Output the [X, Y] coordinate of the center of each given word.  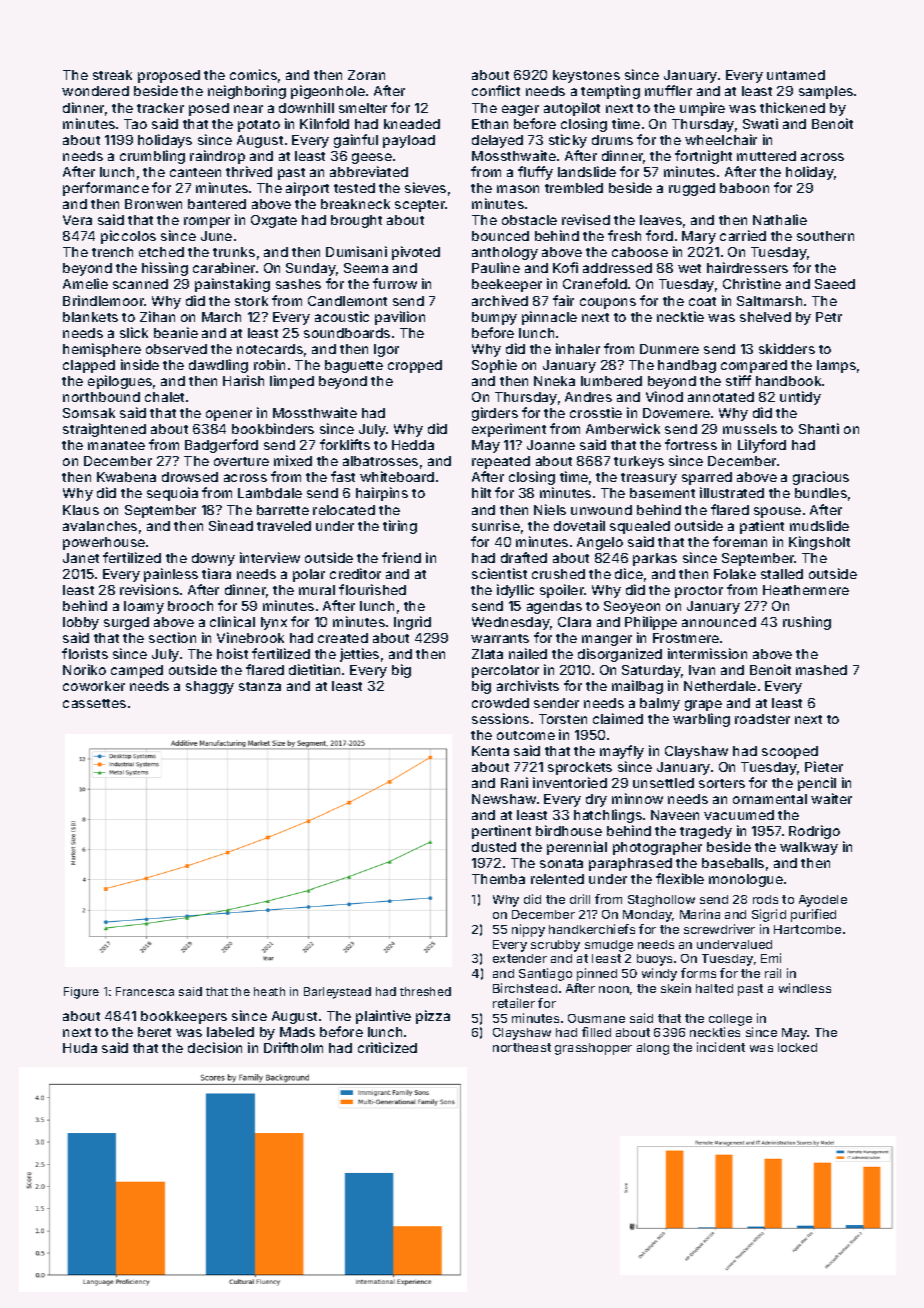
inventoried [570, 782]
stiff [738, 380]
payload [409, 141]
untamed [796, 75]
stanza [260, 686]
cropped [415, 366]
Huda [80, 1048]
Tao [135, 124]
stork [251, 301]
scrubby [555, 946]
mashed [821, 670]
